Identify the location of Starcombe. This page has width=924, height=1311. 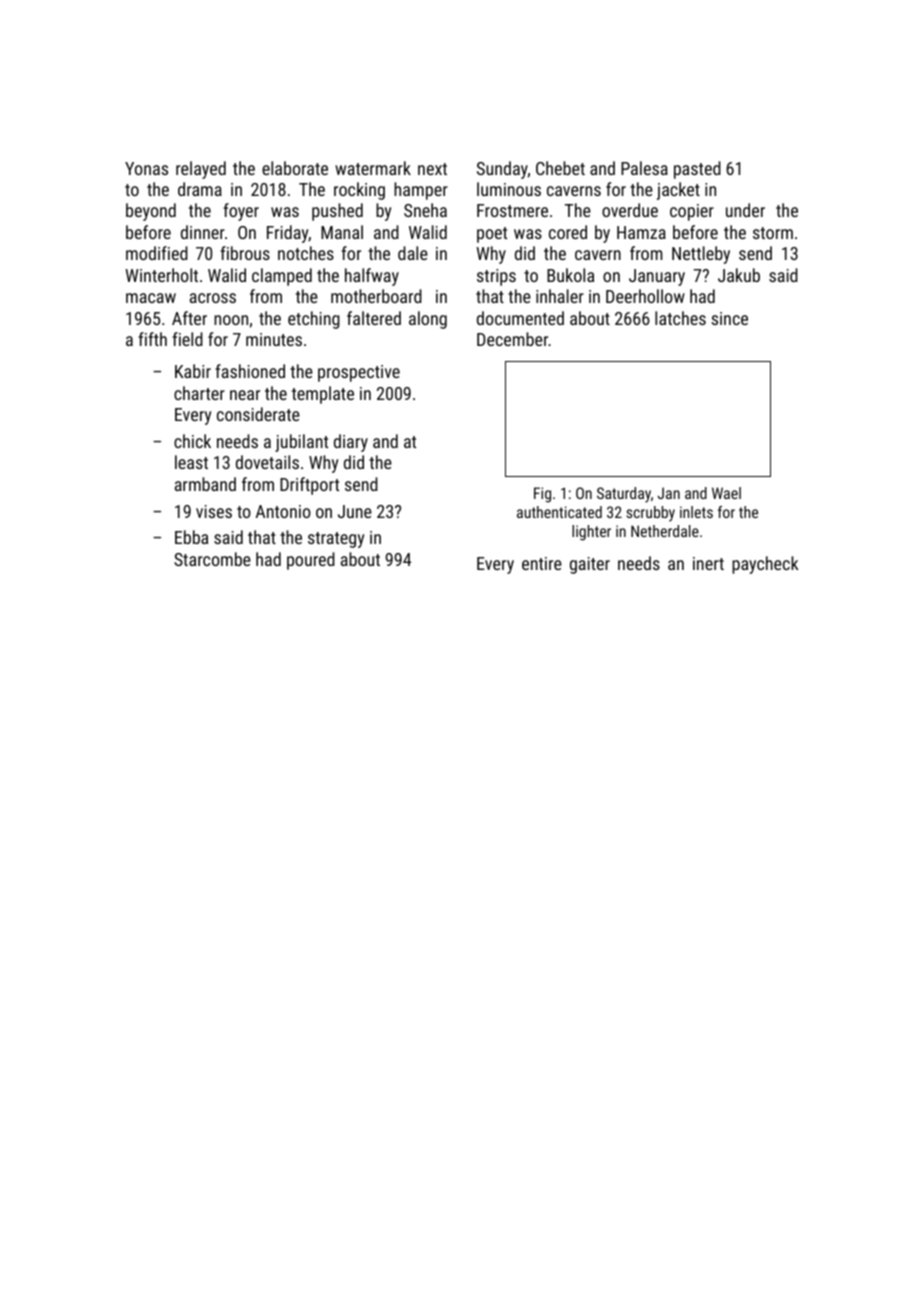
(212, 559).
